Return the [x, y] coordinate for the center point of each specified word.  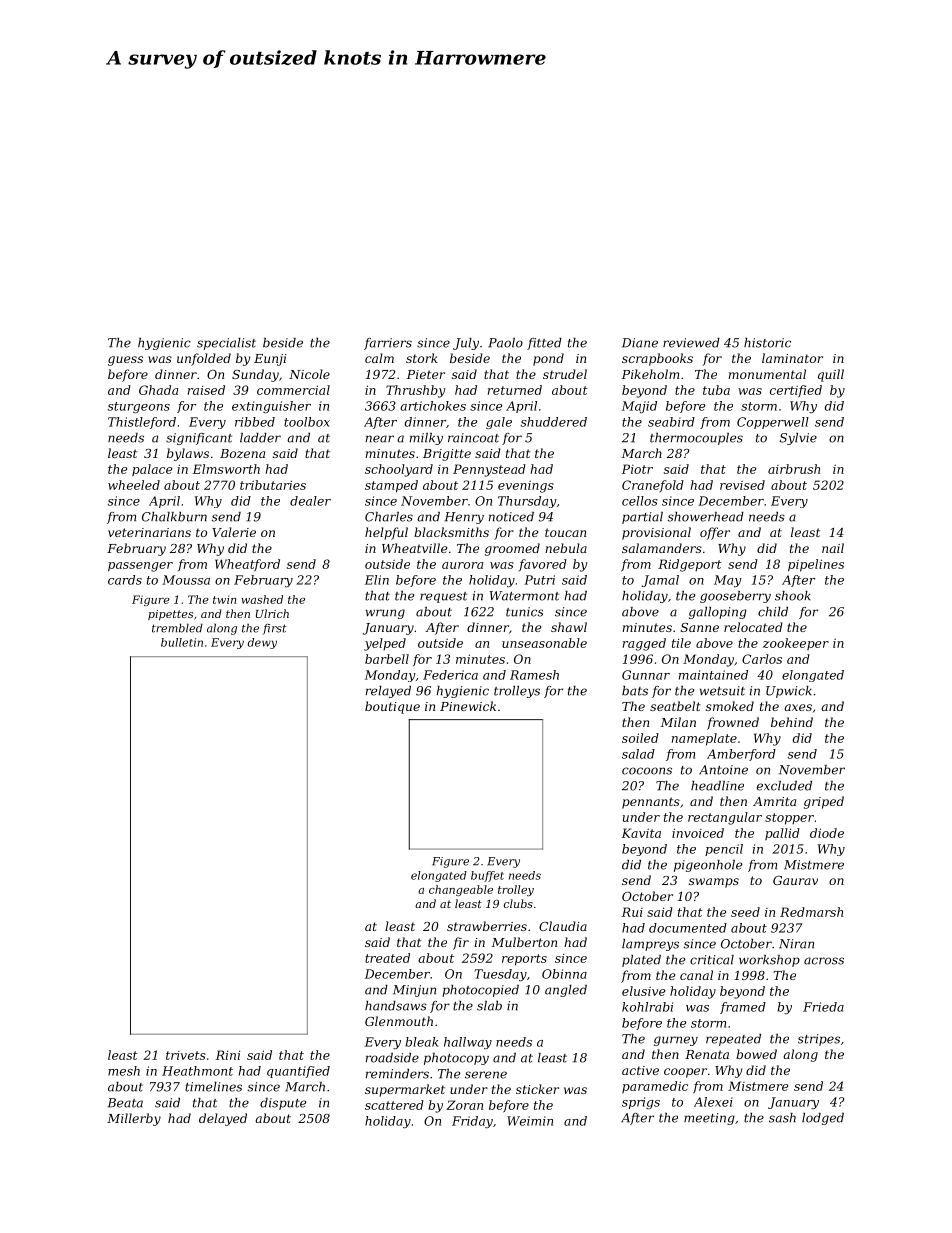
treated [387, 958]
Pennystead [489, 470]
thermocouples [696, 439]
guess [125, 361]
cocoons [647, 771]
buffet [487, 876]
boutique [392, 707]
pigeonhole [708, 866]
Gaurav [795, 880]
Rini [228, 1055]
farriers [388, 344]
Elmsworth [226, 469]
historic [767, 343]
